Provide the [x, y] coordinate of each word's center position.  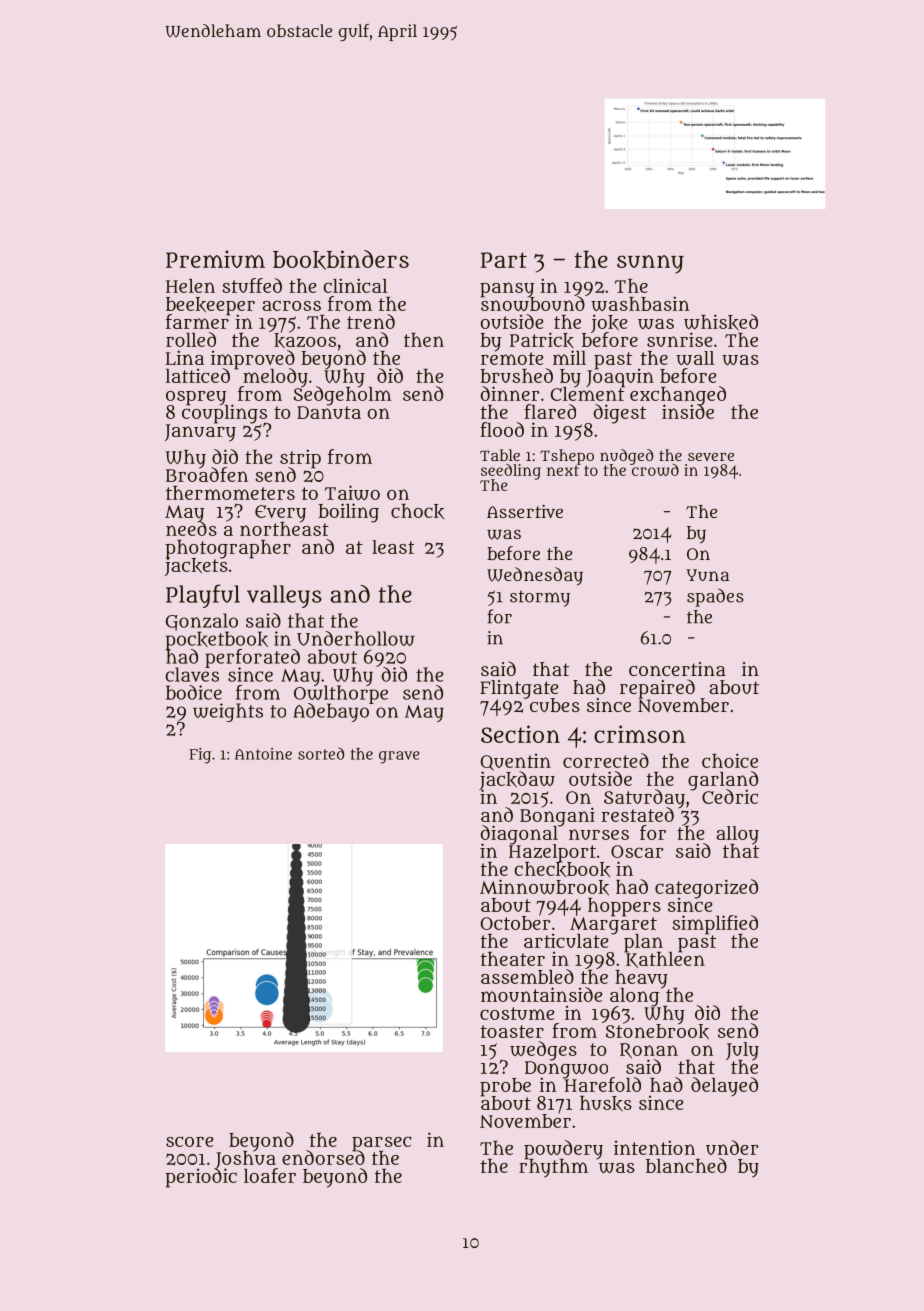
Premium [215, 259]
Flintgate [519, 689]
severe [711, 457]
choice [730, 760]
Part [504, 260]
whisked [721, 322]
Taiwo [352, 492]
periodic [201, 1178]
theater [513, 959]
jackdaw [517, 780]
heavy [641, 979]
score [190, 1141]
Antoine [263, 754]
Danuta [329, 412]
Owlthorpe [341, 694]
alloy [737, 835]
